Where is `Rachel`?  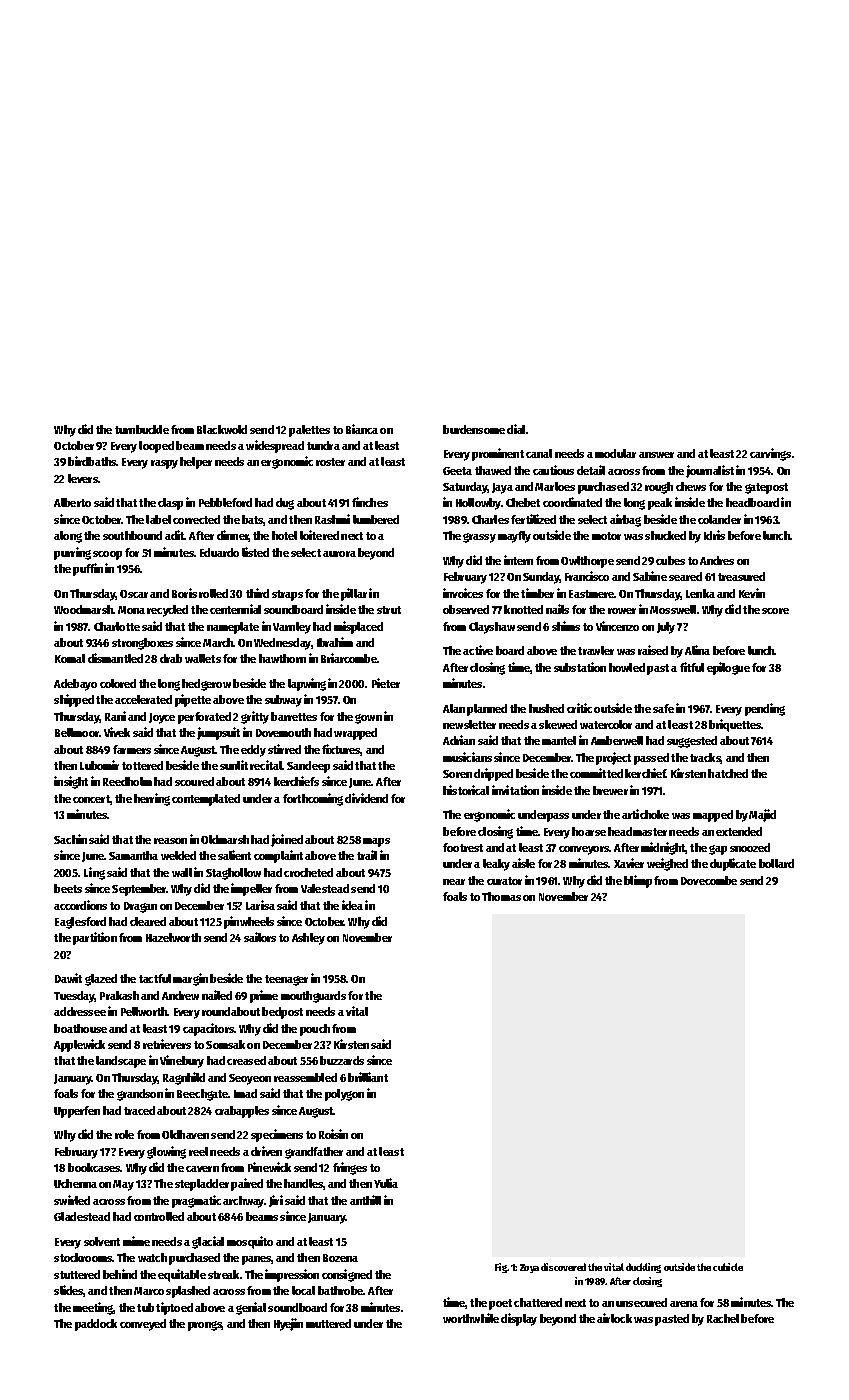 Rachel is located at coordinates (723, 1318).
